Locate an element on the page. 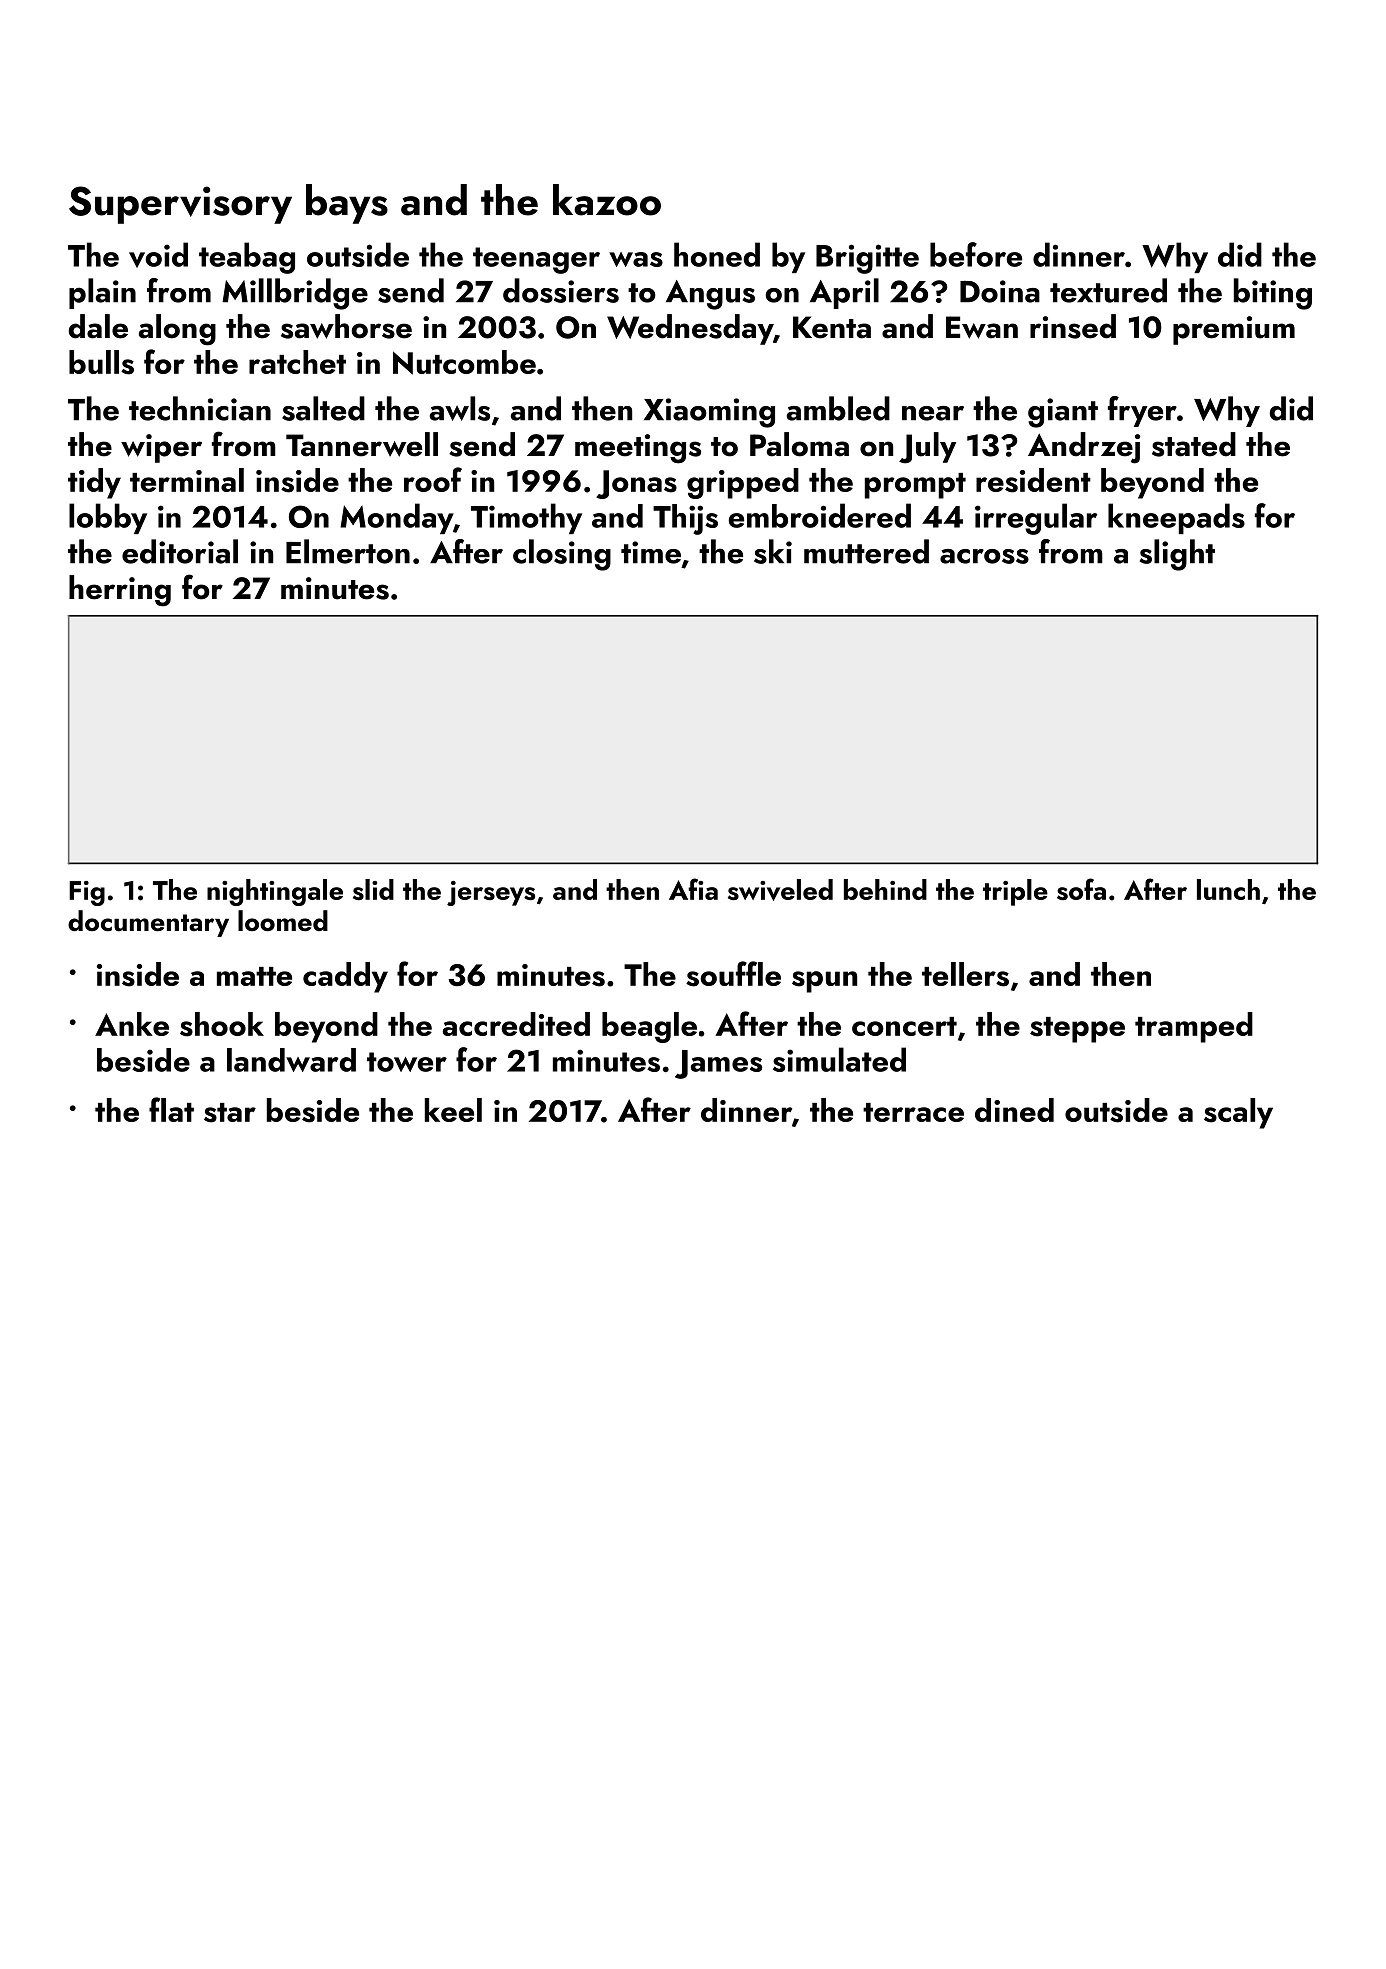 This document has height=1969, width=1386. biting is located at coordinates (1273, 294).
